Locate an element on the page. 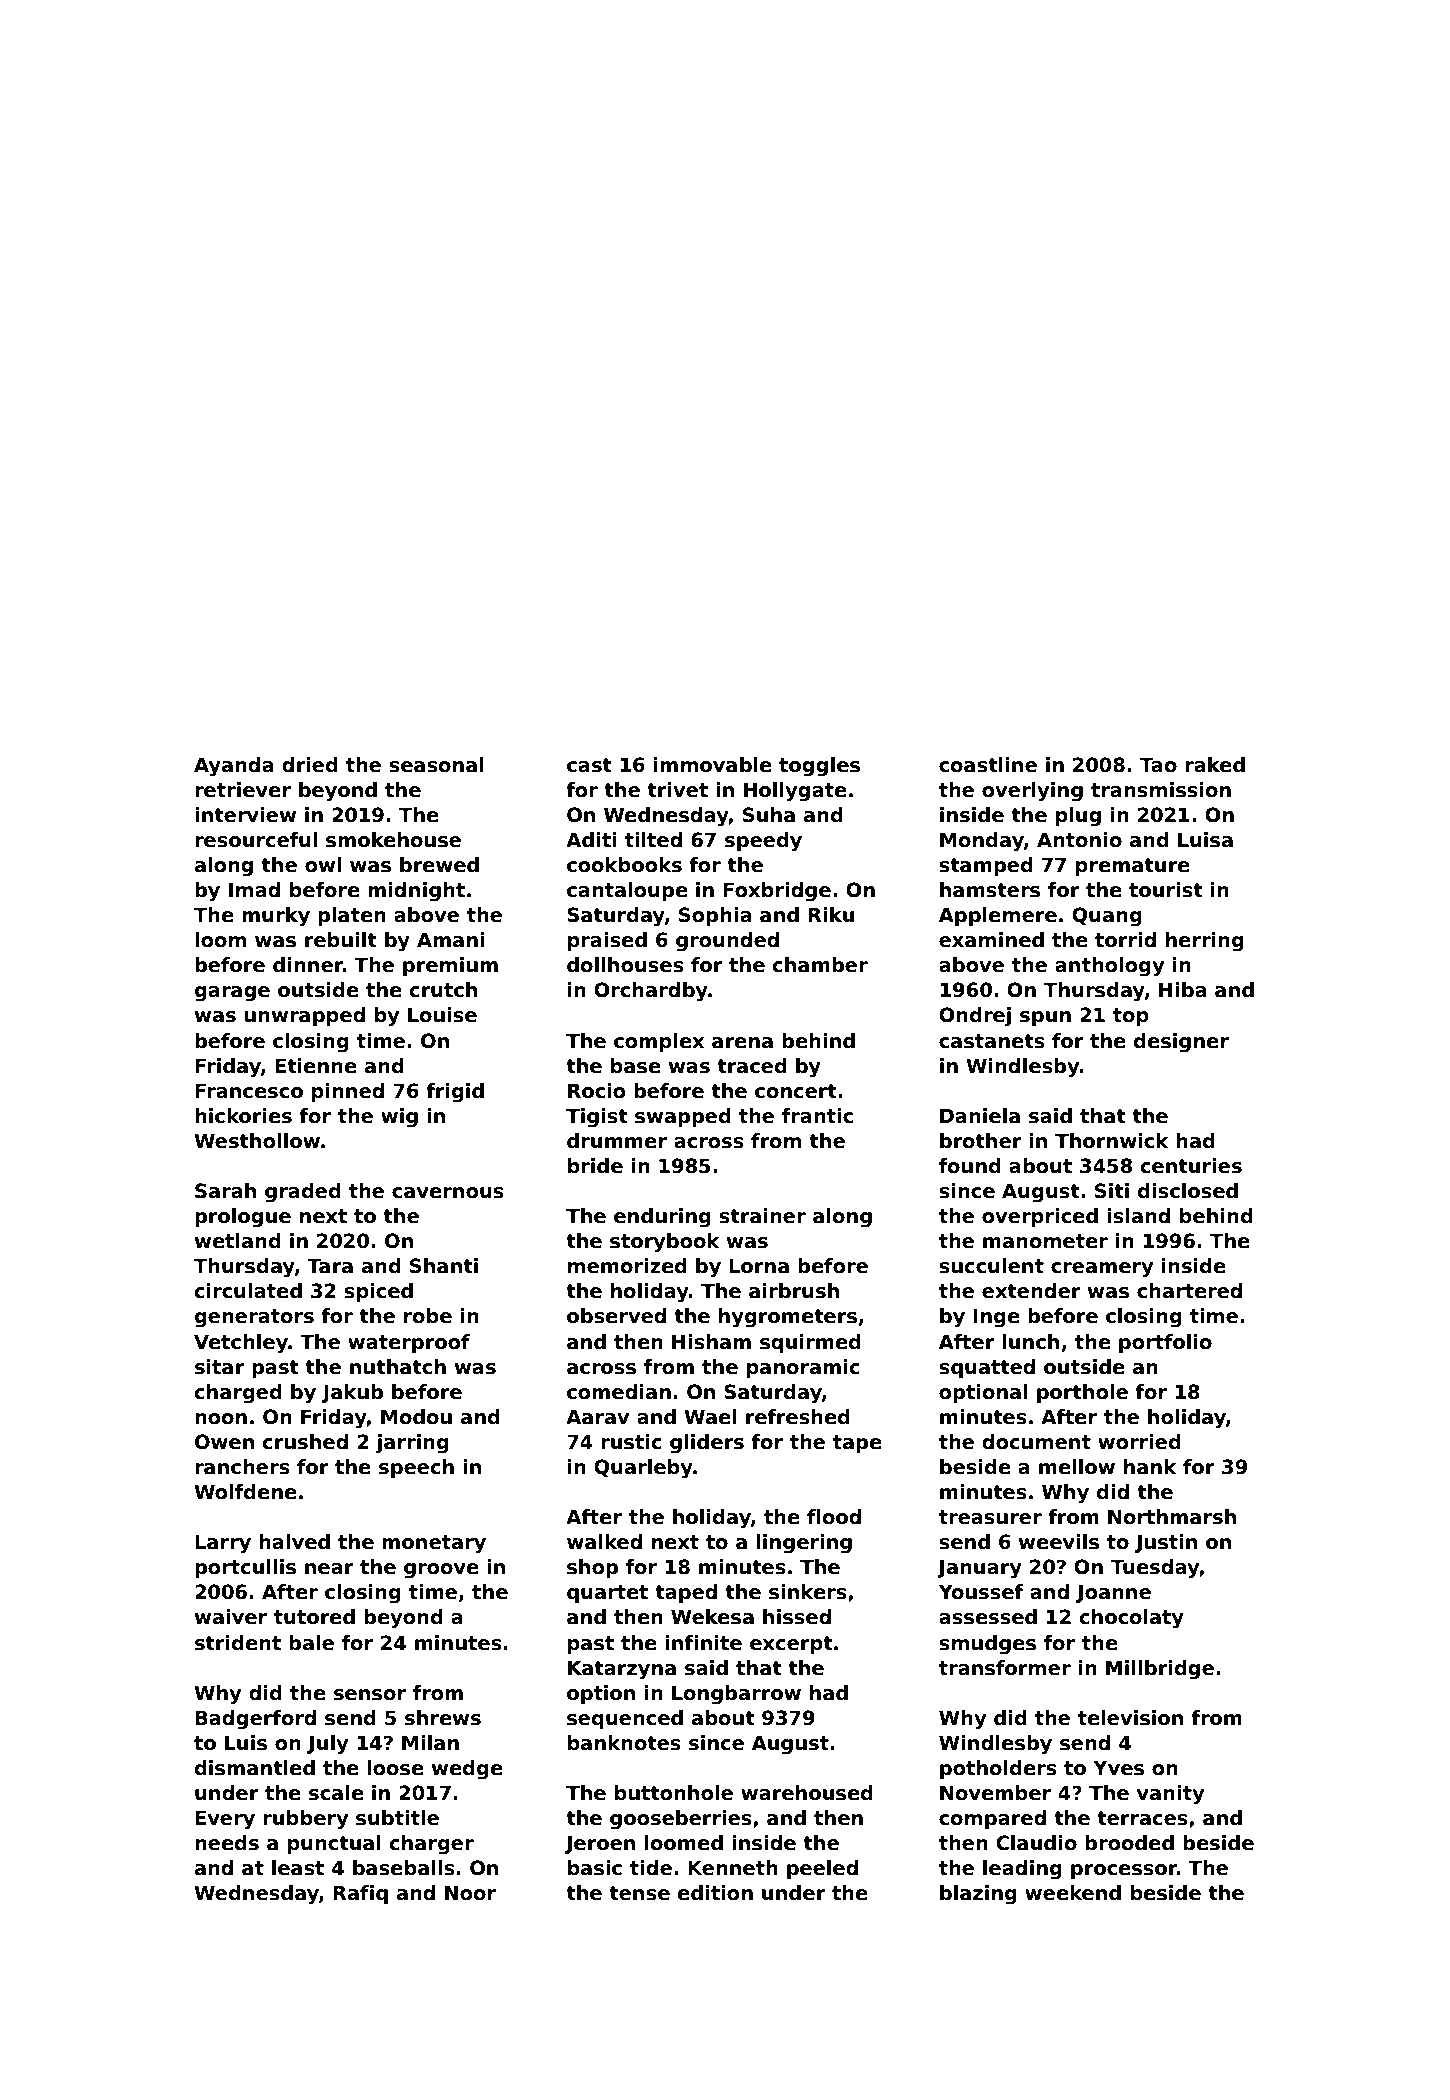 The height and width of the page is (2100, 1450). Youssef is located at coordinates (981, 1592).
